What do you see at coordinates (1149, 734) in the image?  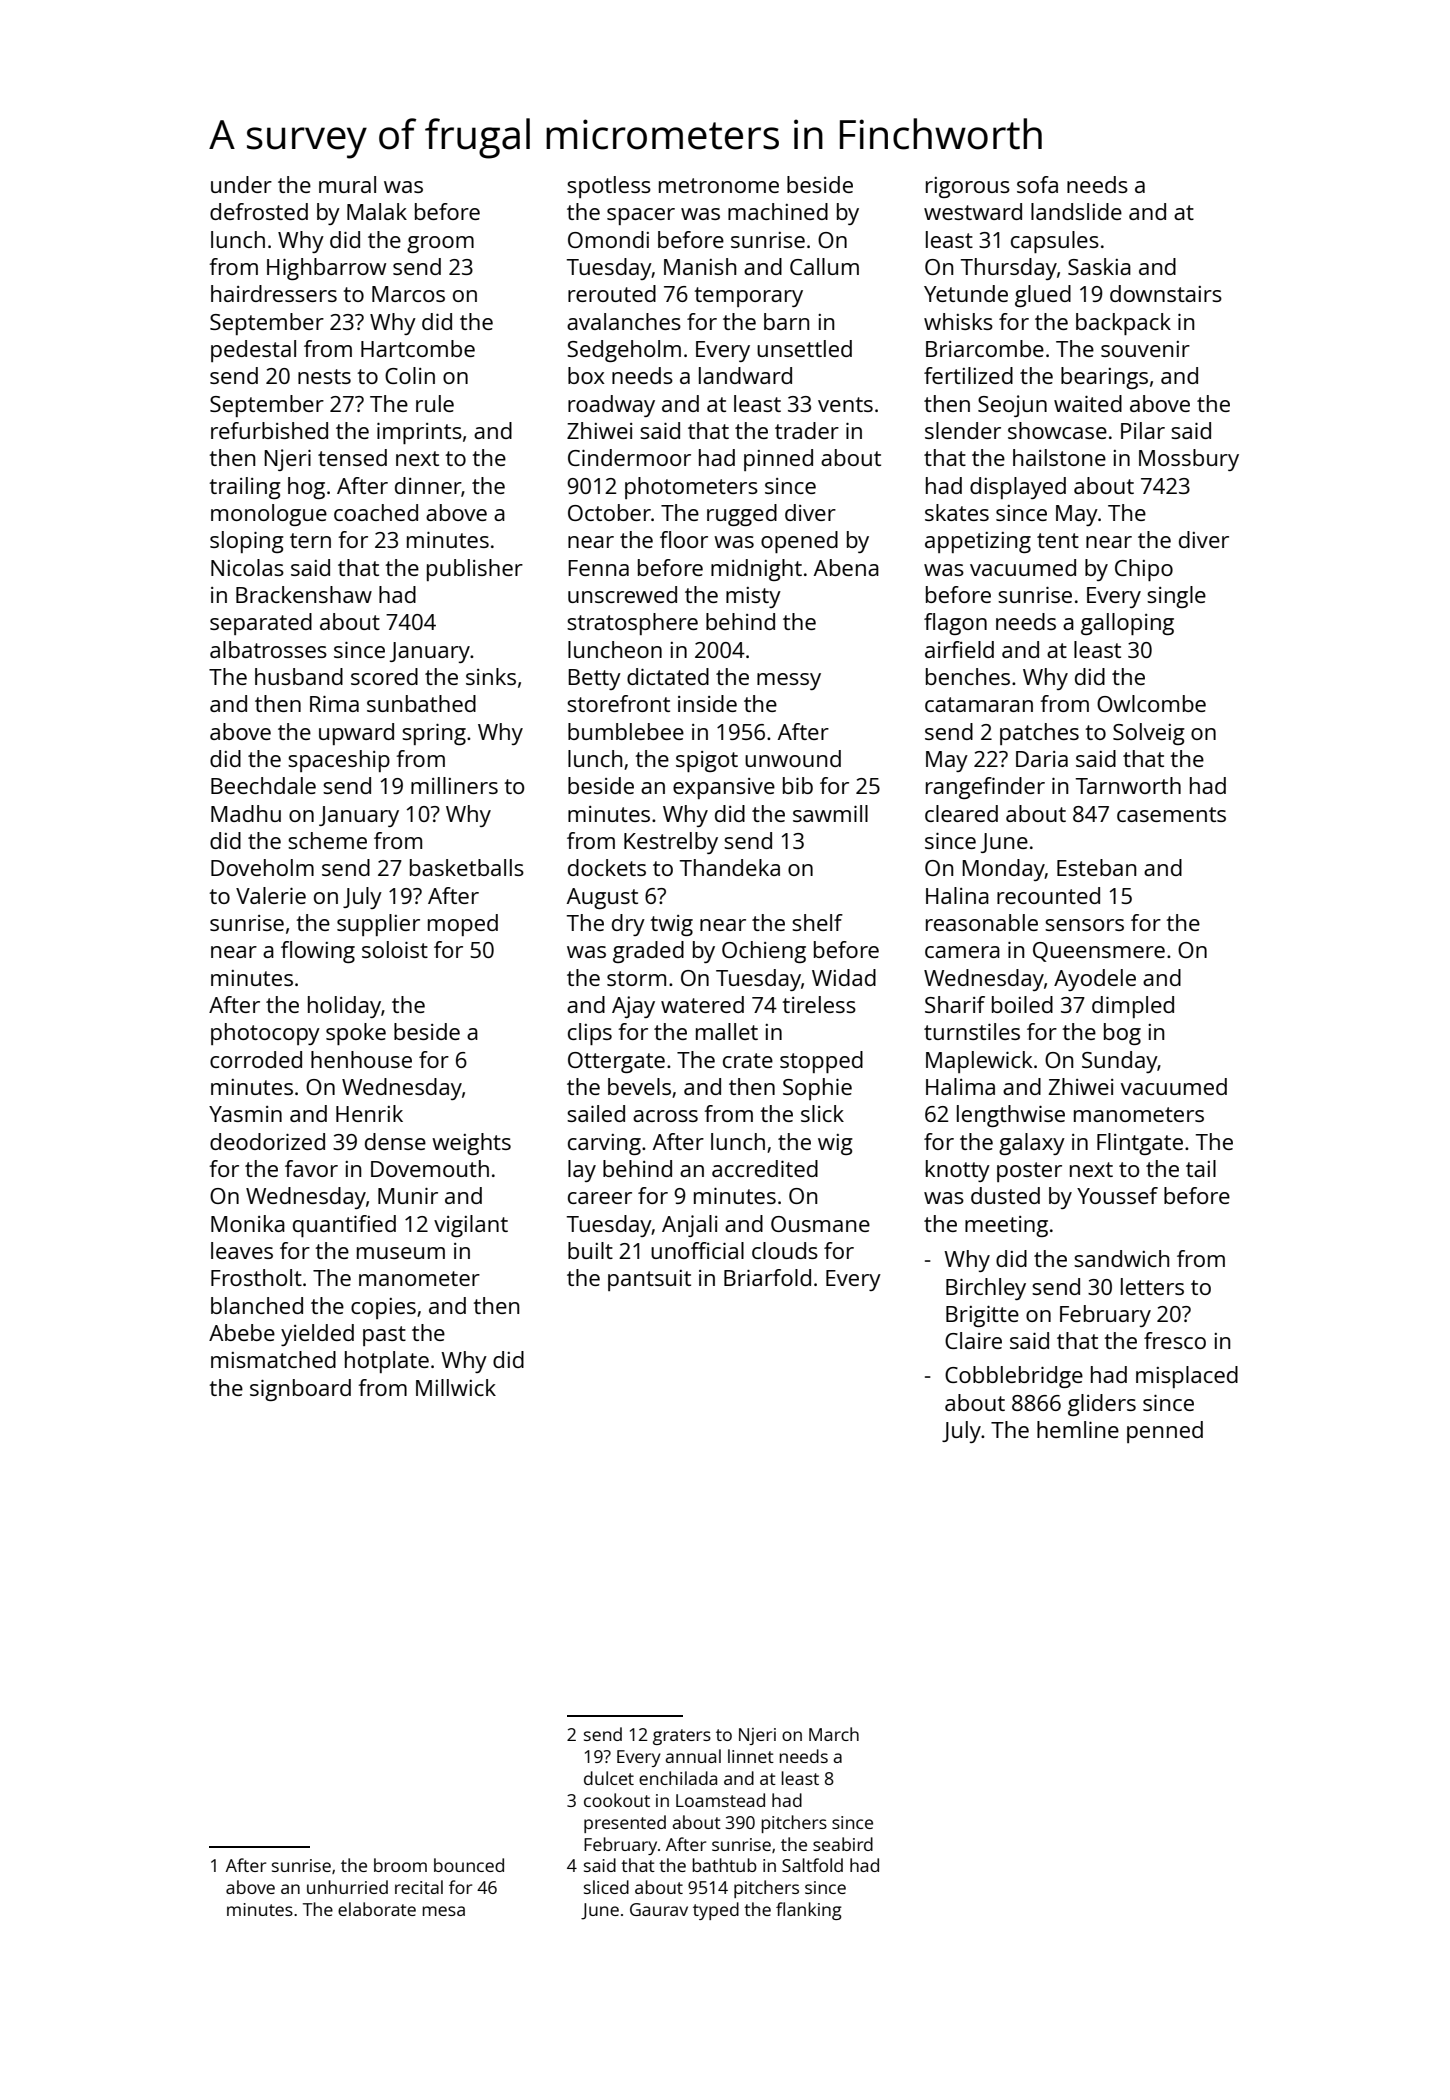 I see `Solveig` at bounding box center [1149, 734].
